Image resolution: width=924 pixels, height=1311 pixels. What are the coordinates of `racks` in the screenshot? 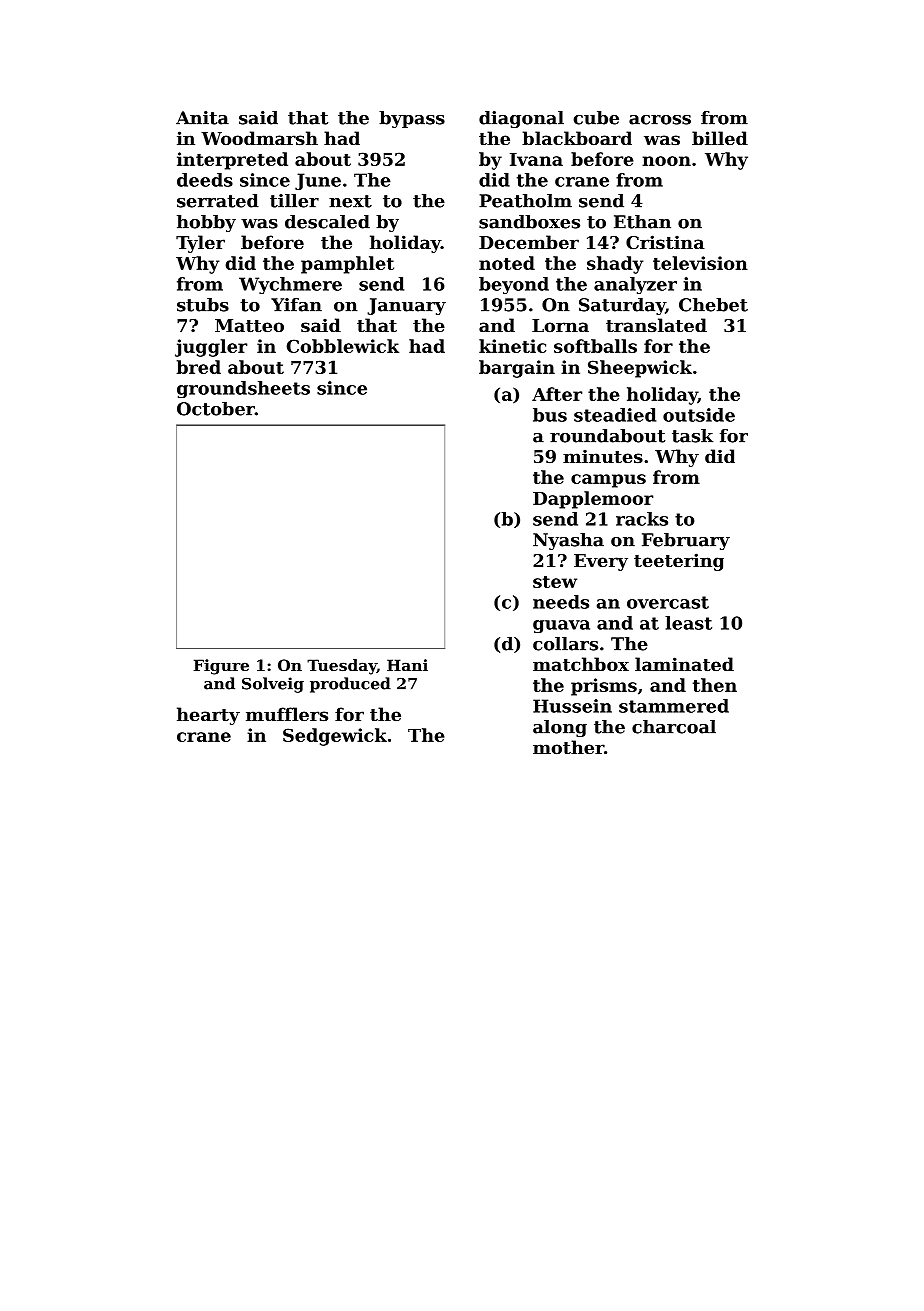 It's located at (642, 519).
